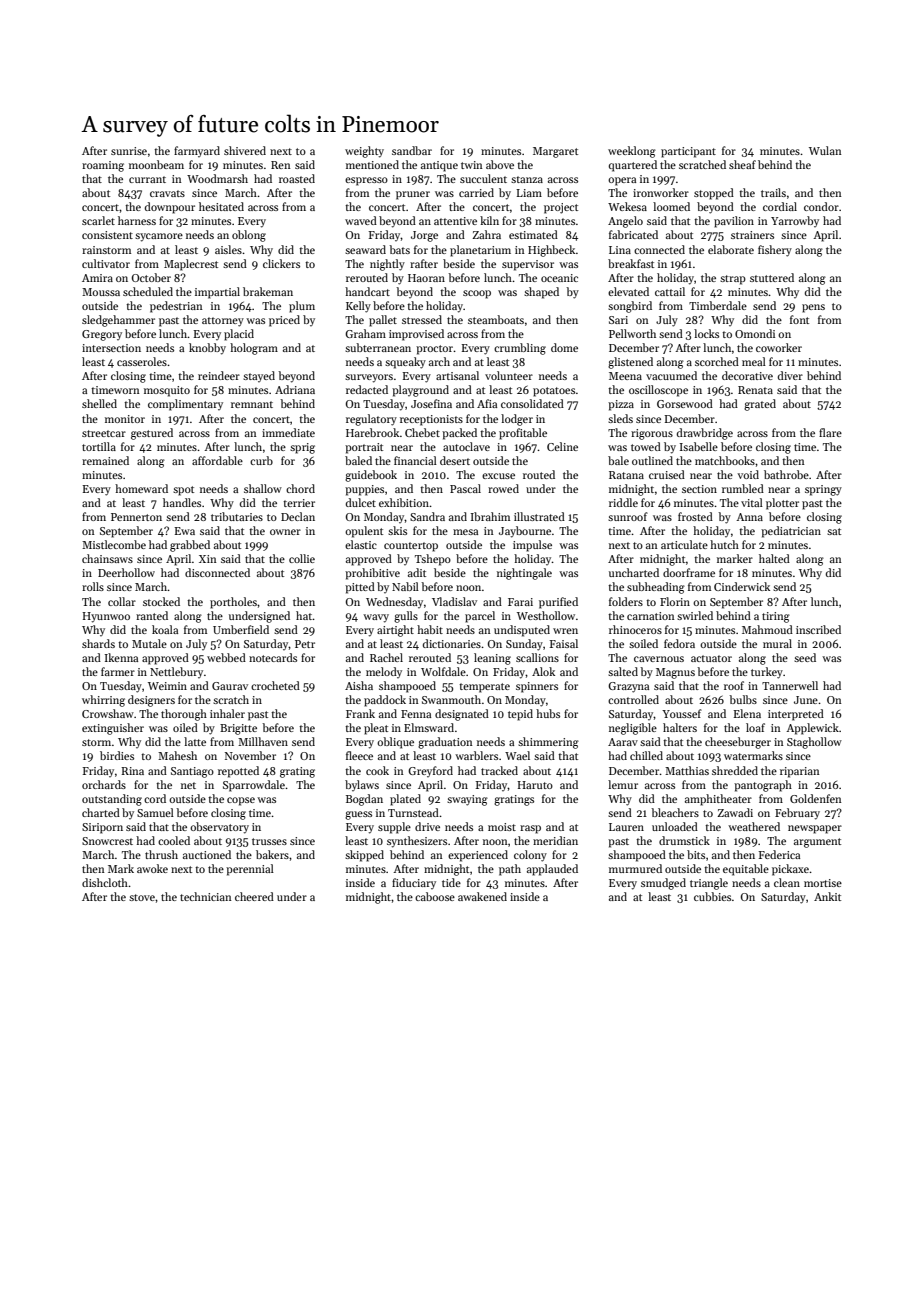 The height and width of the document is (1308, 924). What do you see at coordinates (706, 333) in the document?
I see `locks` at bounding box center [706, 333].
